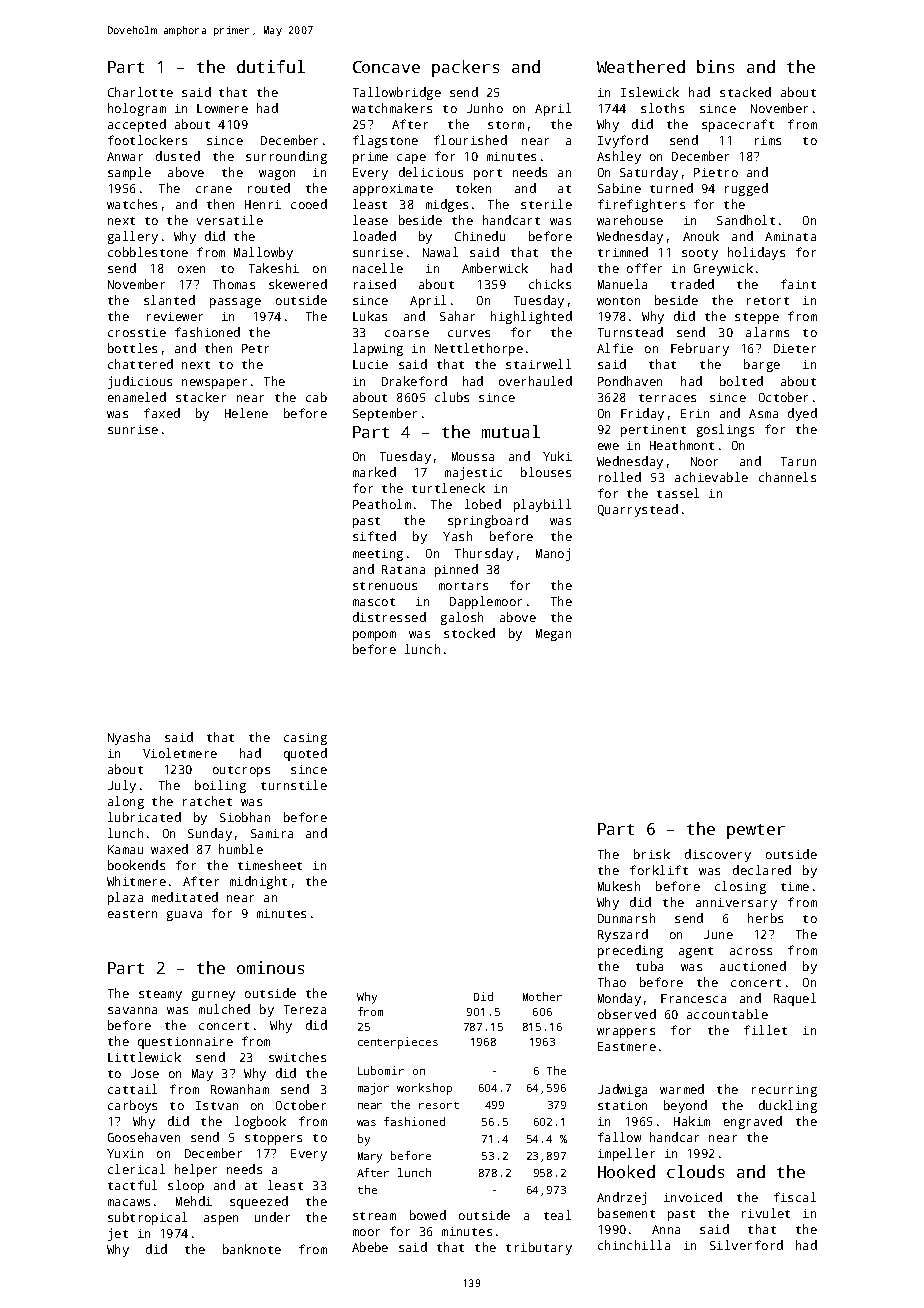 The height and width of the screenshot is (1308, 924). I want to click on tributary, so click(539, 1248).
